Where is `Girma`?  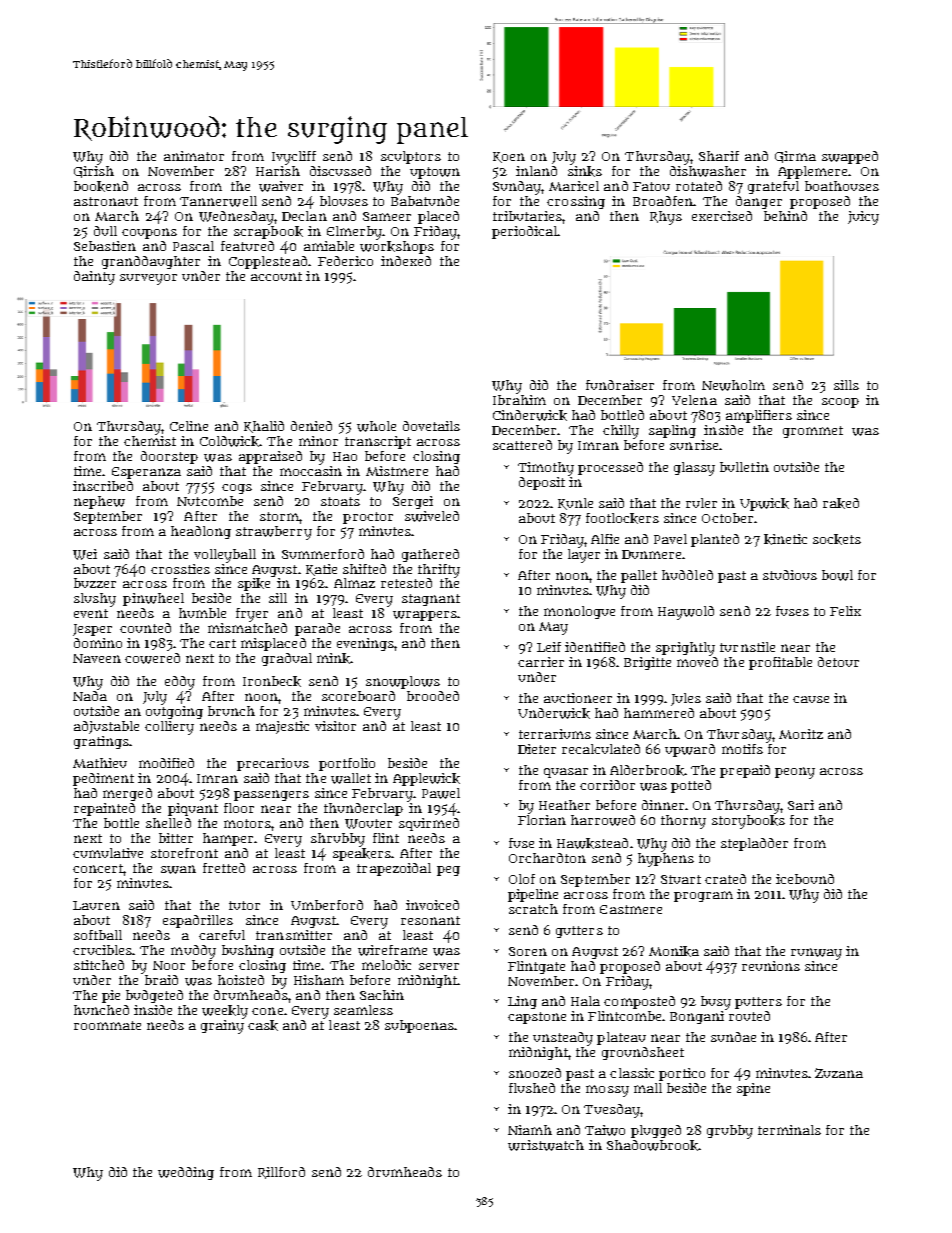
Girma is located at coordinates (795, 157).
